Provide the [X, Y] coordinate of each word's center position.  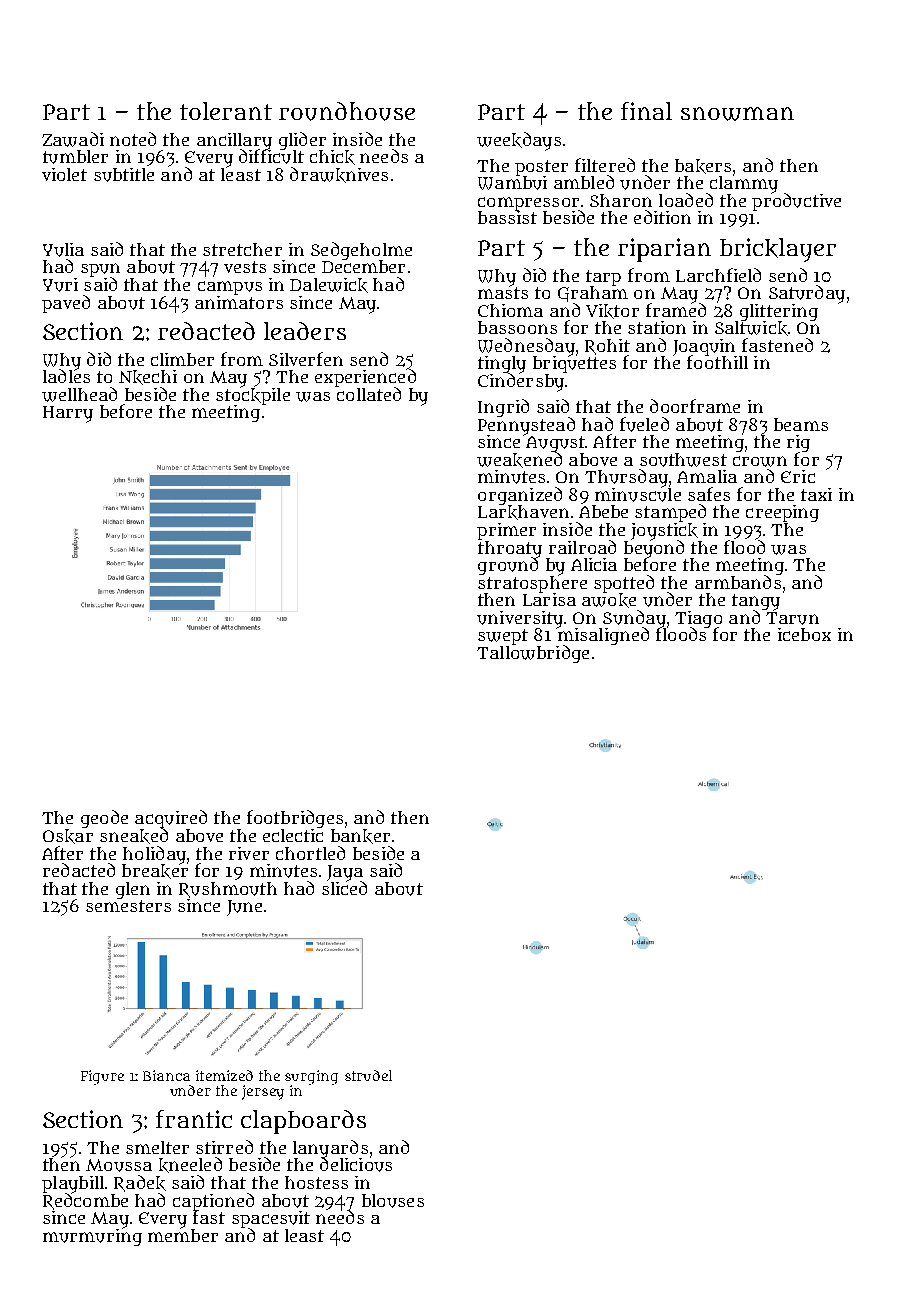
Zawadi [73, 139]
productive [796, 202]
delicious [356, 1165]
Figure [102, 1077]
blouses [393, 1201]
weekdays [519, 141]
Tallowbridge [533, 654]
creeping [782, 513]
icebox [804, 634]
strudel [368, 1075]
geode [104, 819]
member [183, 1235]
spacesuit [271, 1219]
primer [506, 531]
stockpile [253, 396]
